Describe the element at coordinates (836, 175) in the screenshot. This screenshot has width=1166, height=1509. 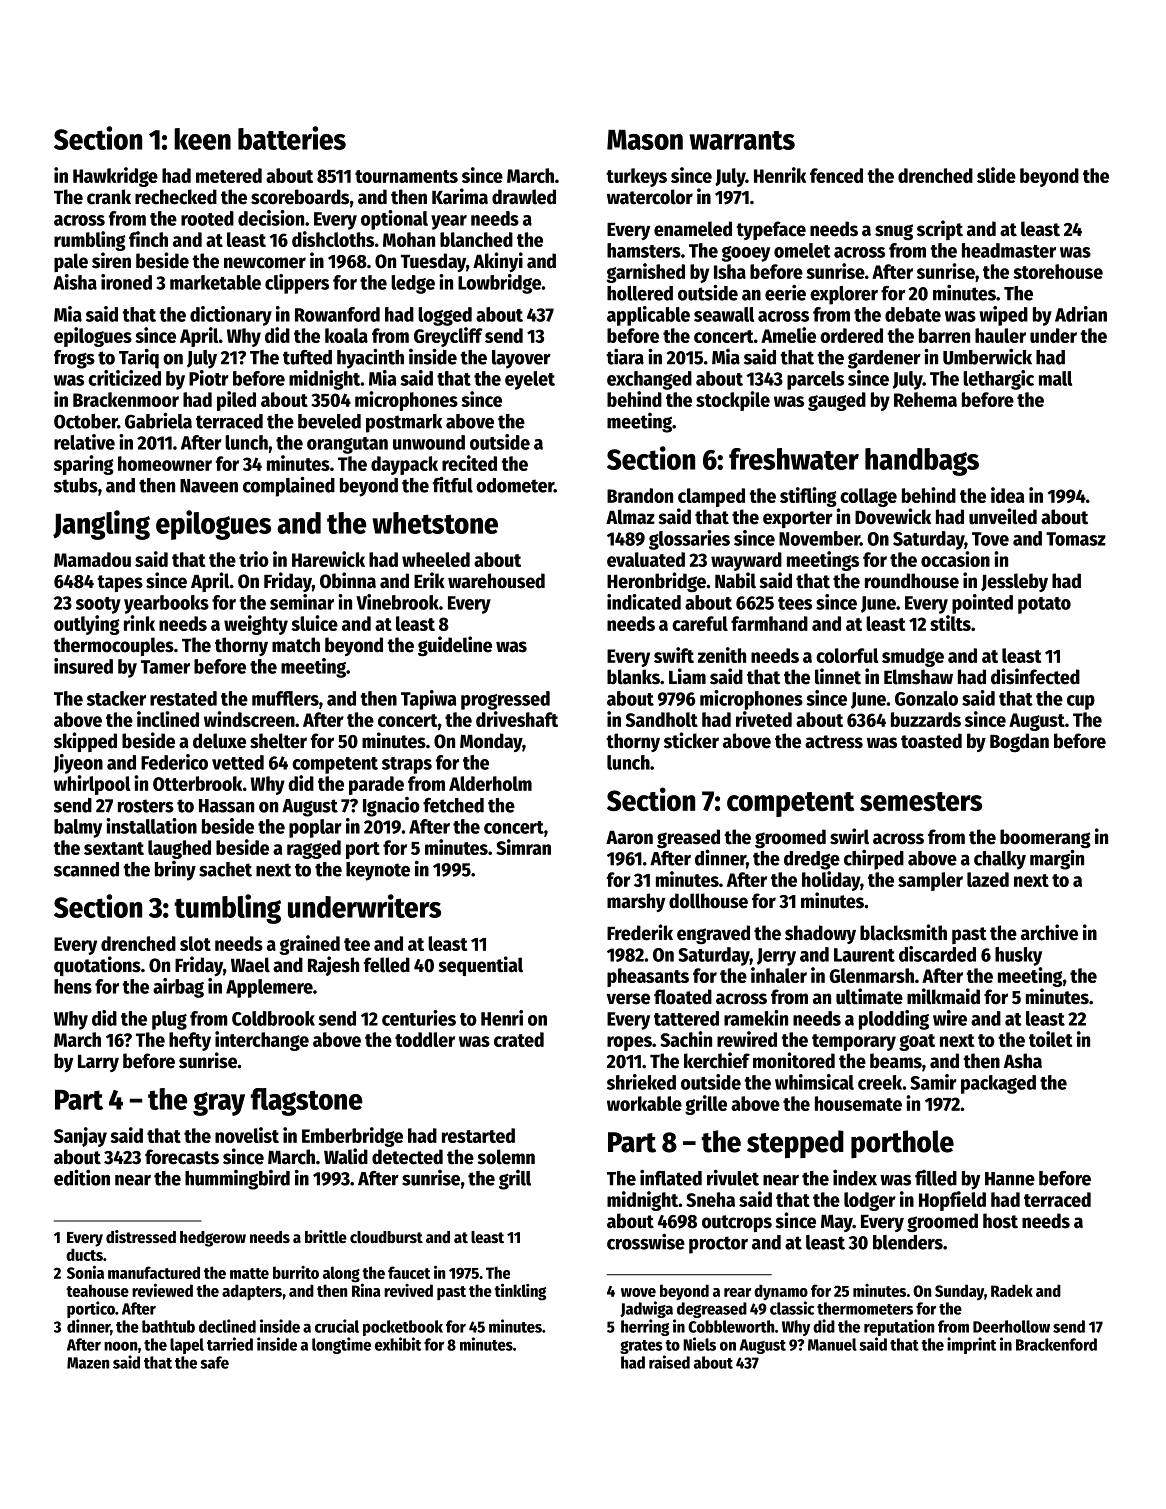
I see `fenced` at that location.
